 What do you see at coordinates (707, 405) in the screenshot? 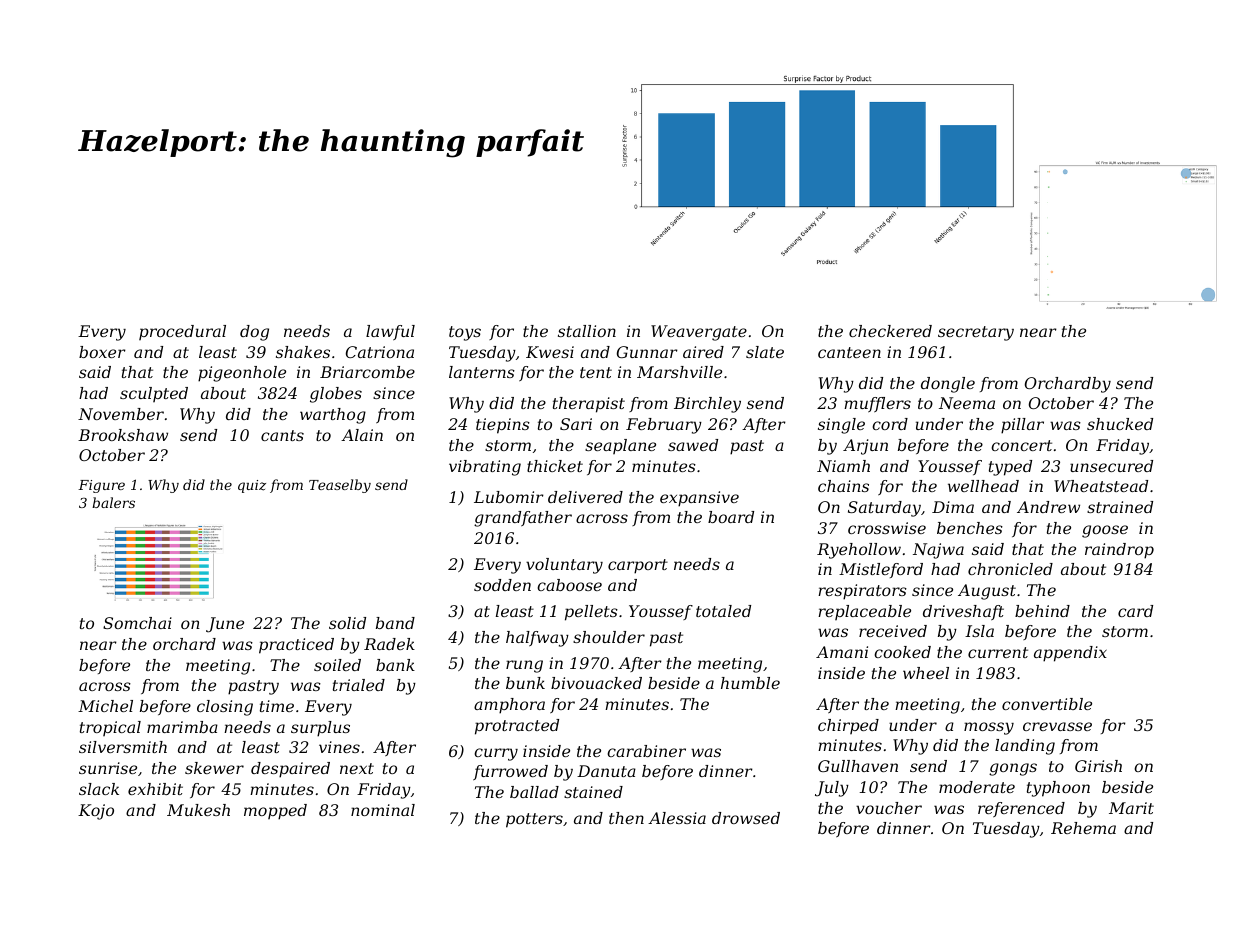
I see `Birchley` at bounding box center [707, 405].
